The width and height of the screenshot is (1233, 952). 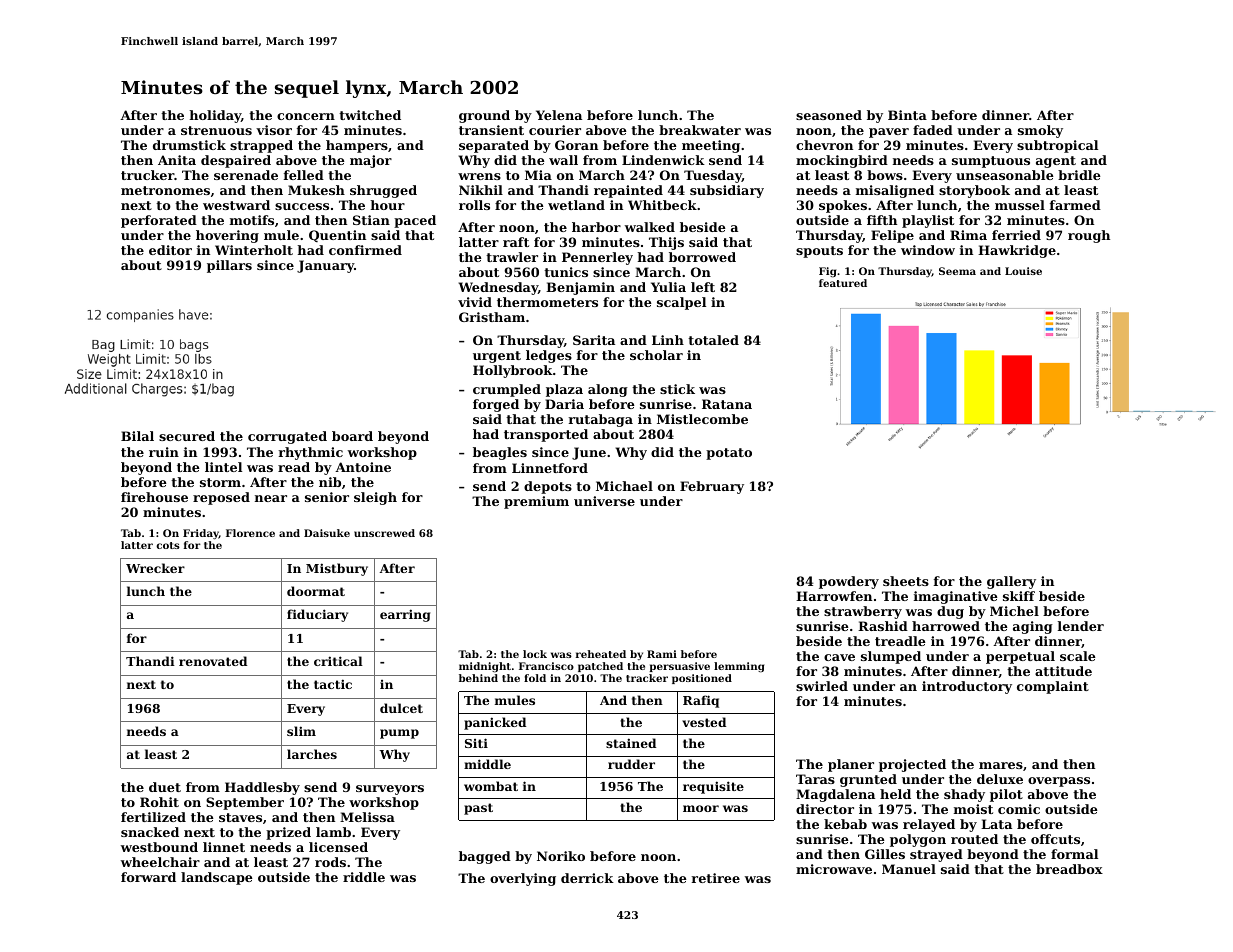 I want to click on riddle, so click(x=364, y=877).
